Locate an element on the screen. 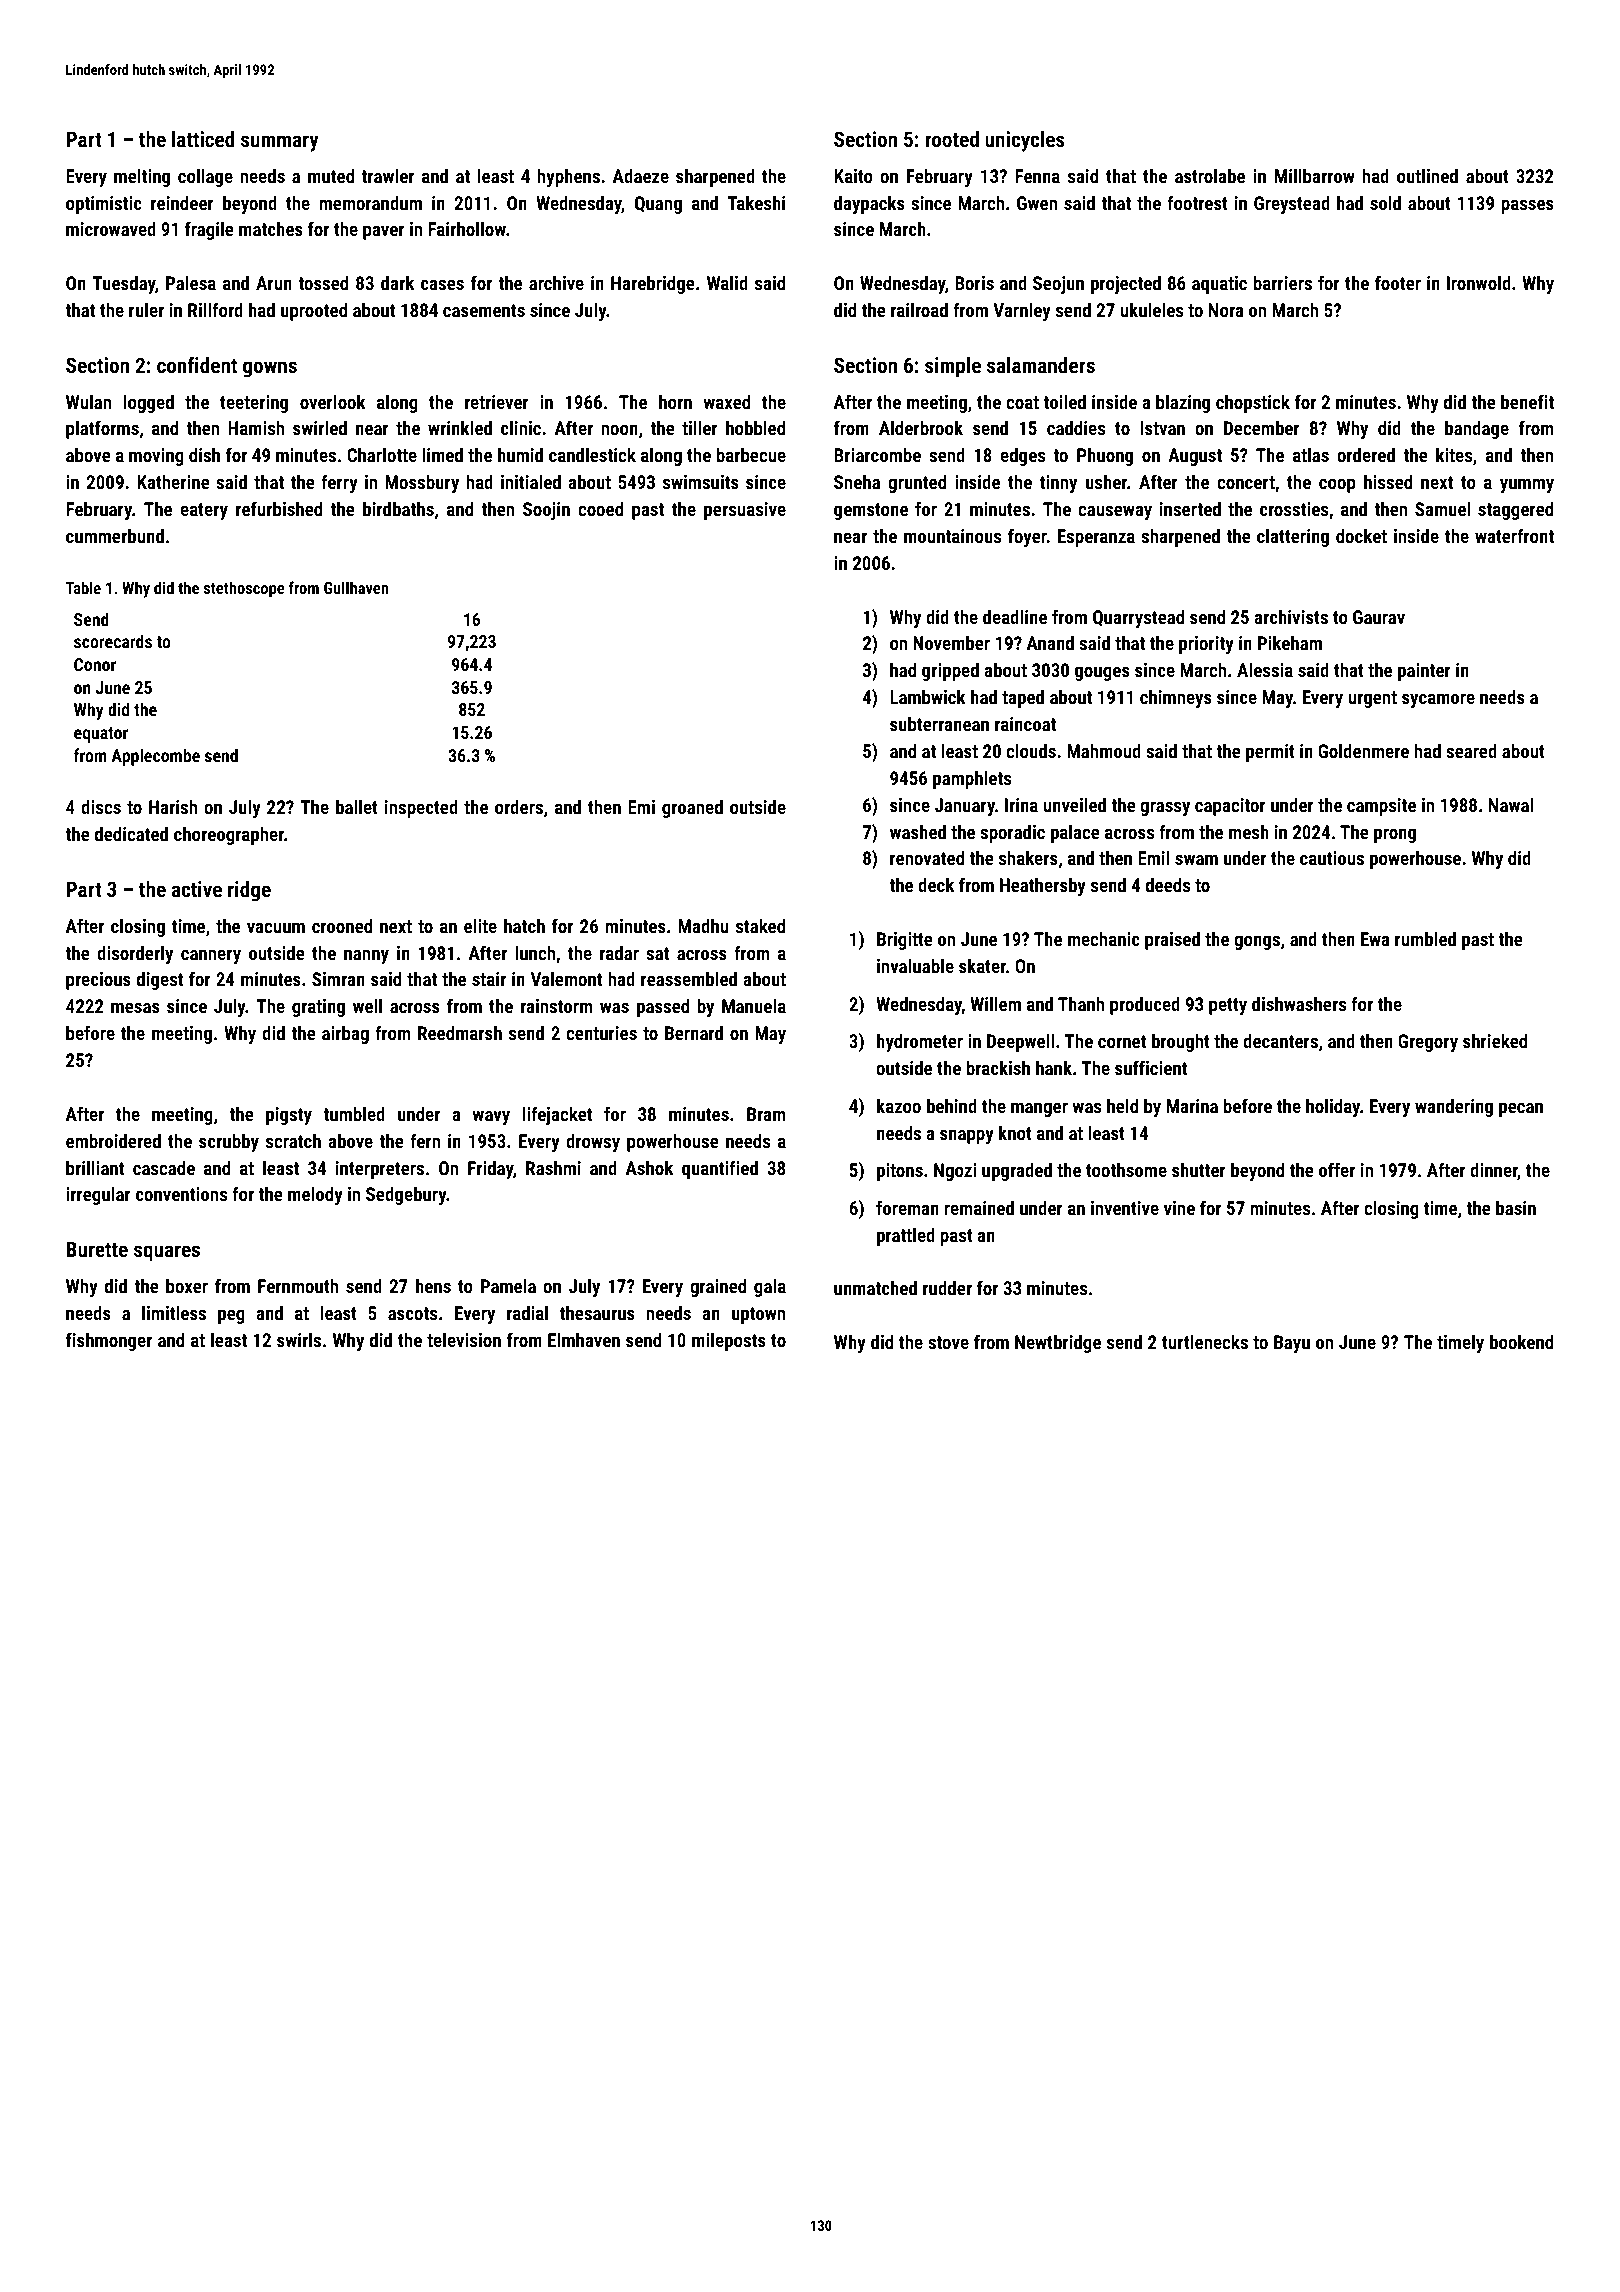 The image size is (1620, 2292). platforms is located at coordinates (102, 429).
